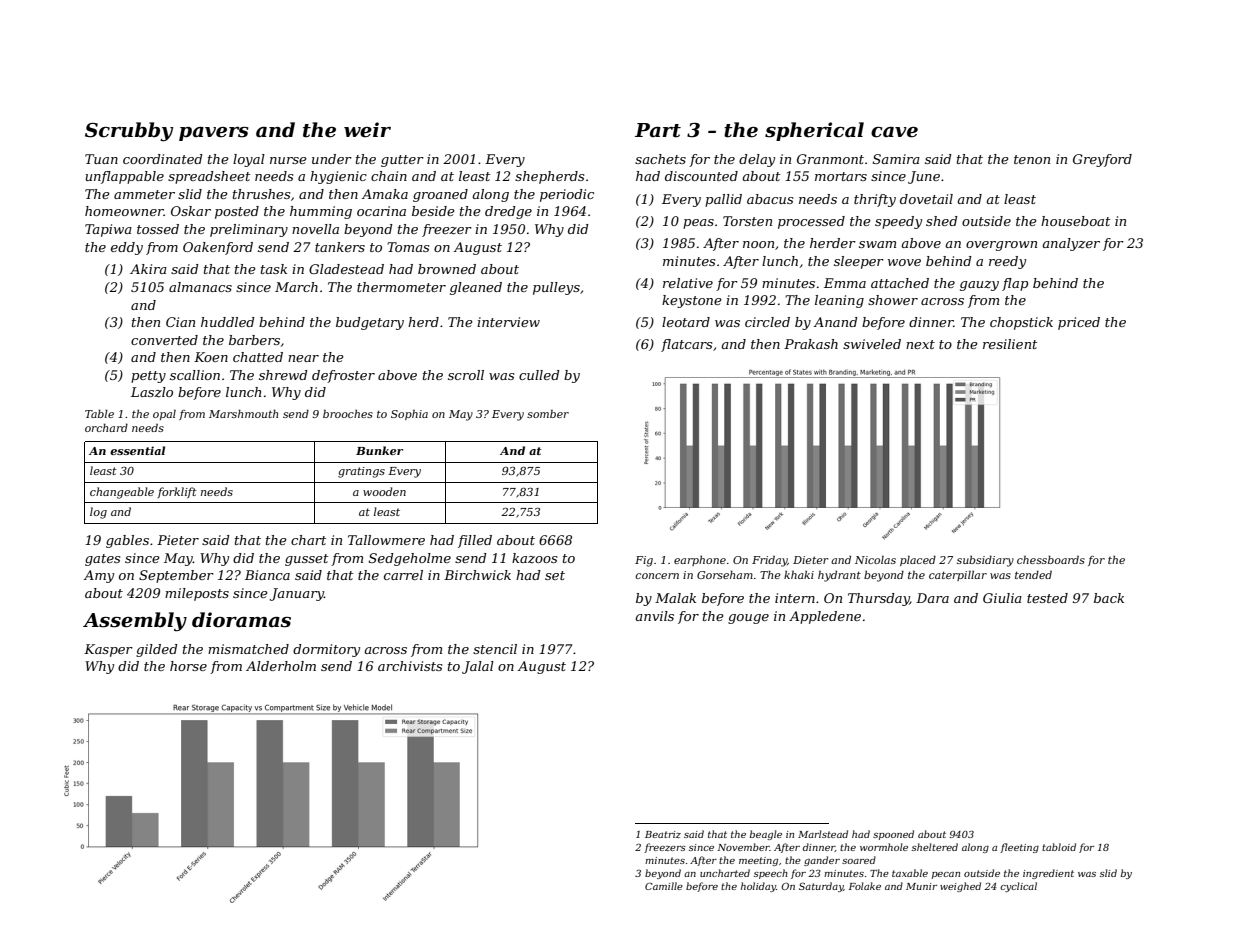  Describe the element at coordinates (894, 132) in the document. I see `cave` at that location.
